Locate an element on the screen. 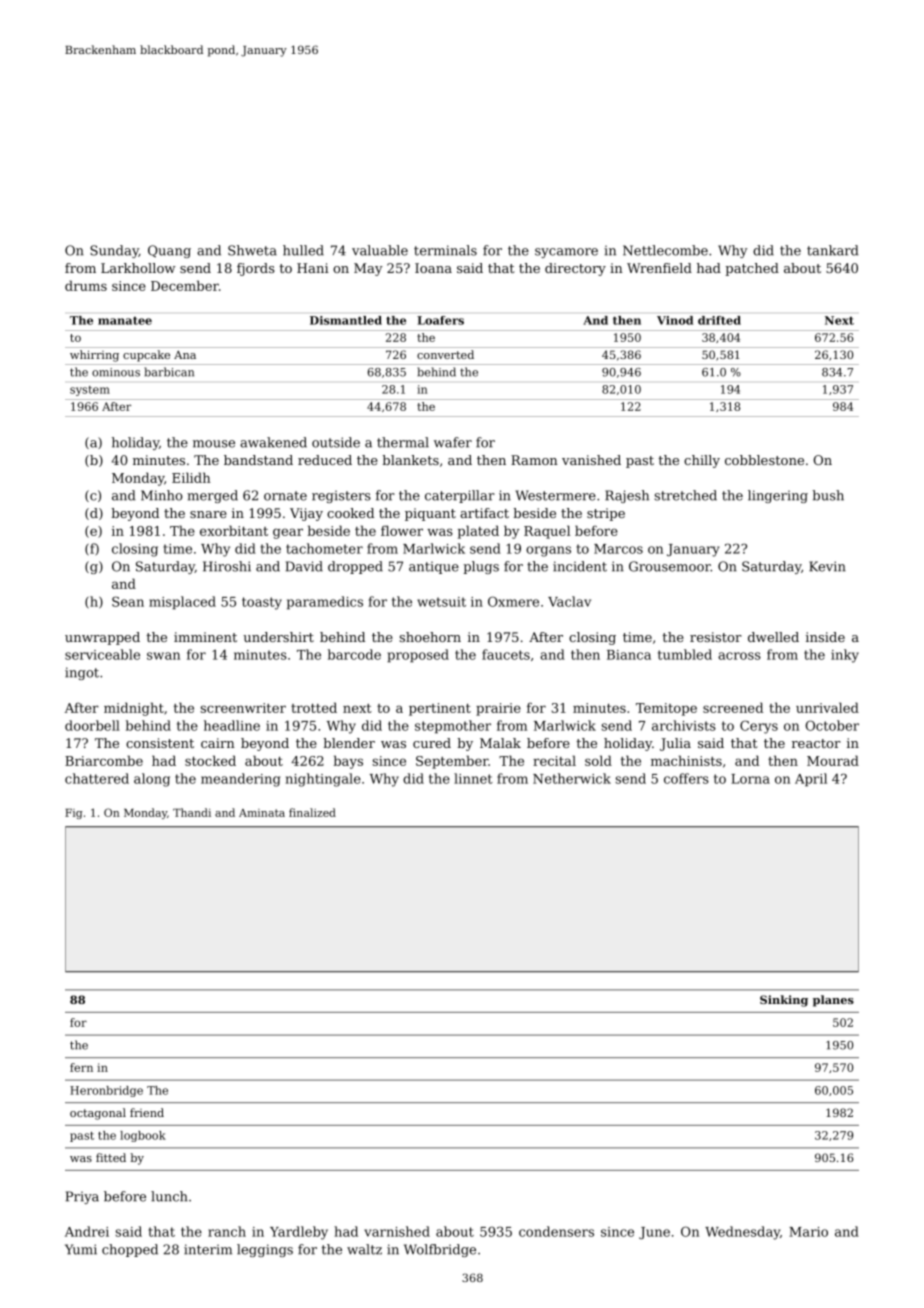  Sean is located at coordinates (128, 601).
